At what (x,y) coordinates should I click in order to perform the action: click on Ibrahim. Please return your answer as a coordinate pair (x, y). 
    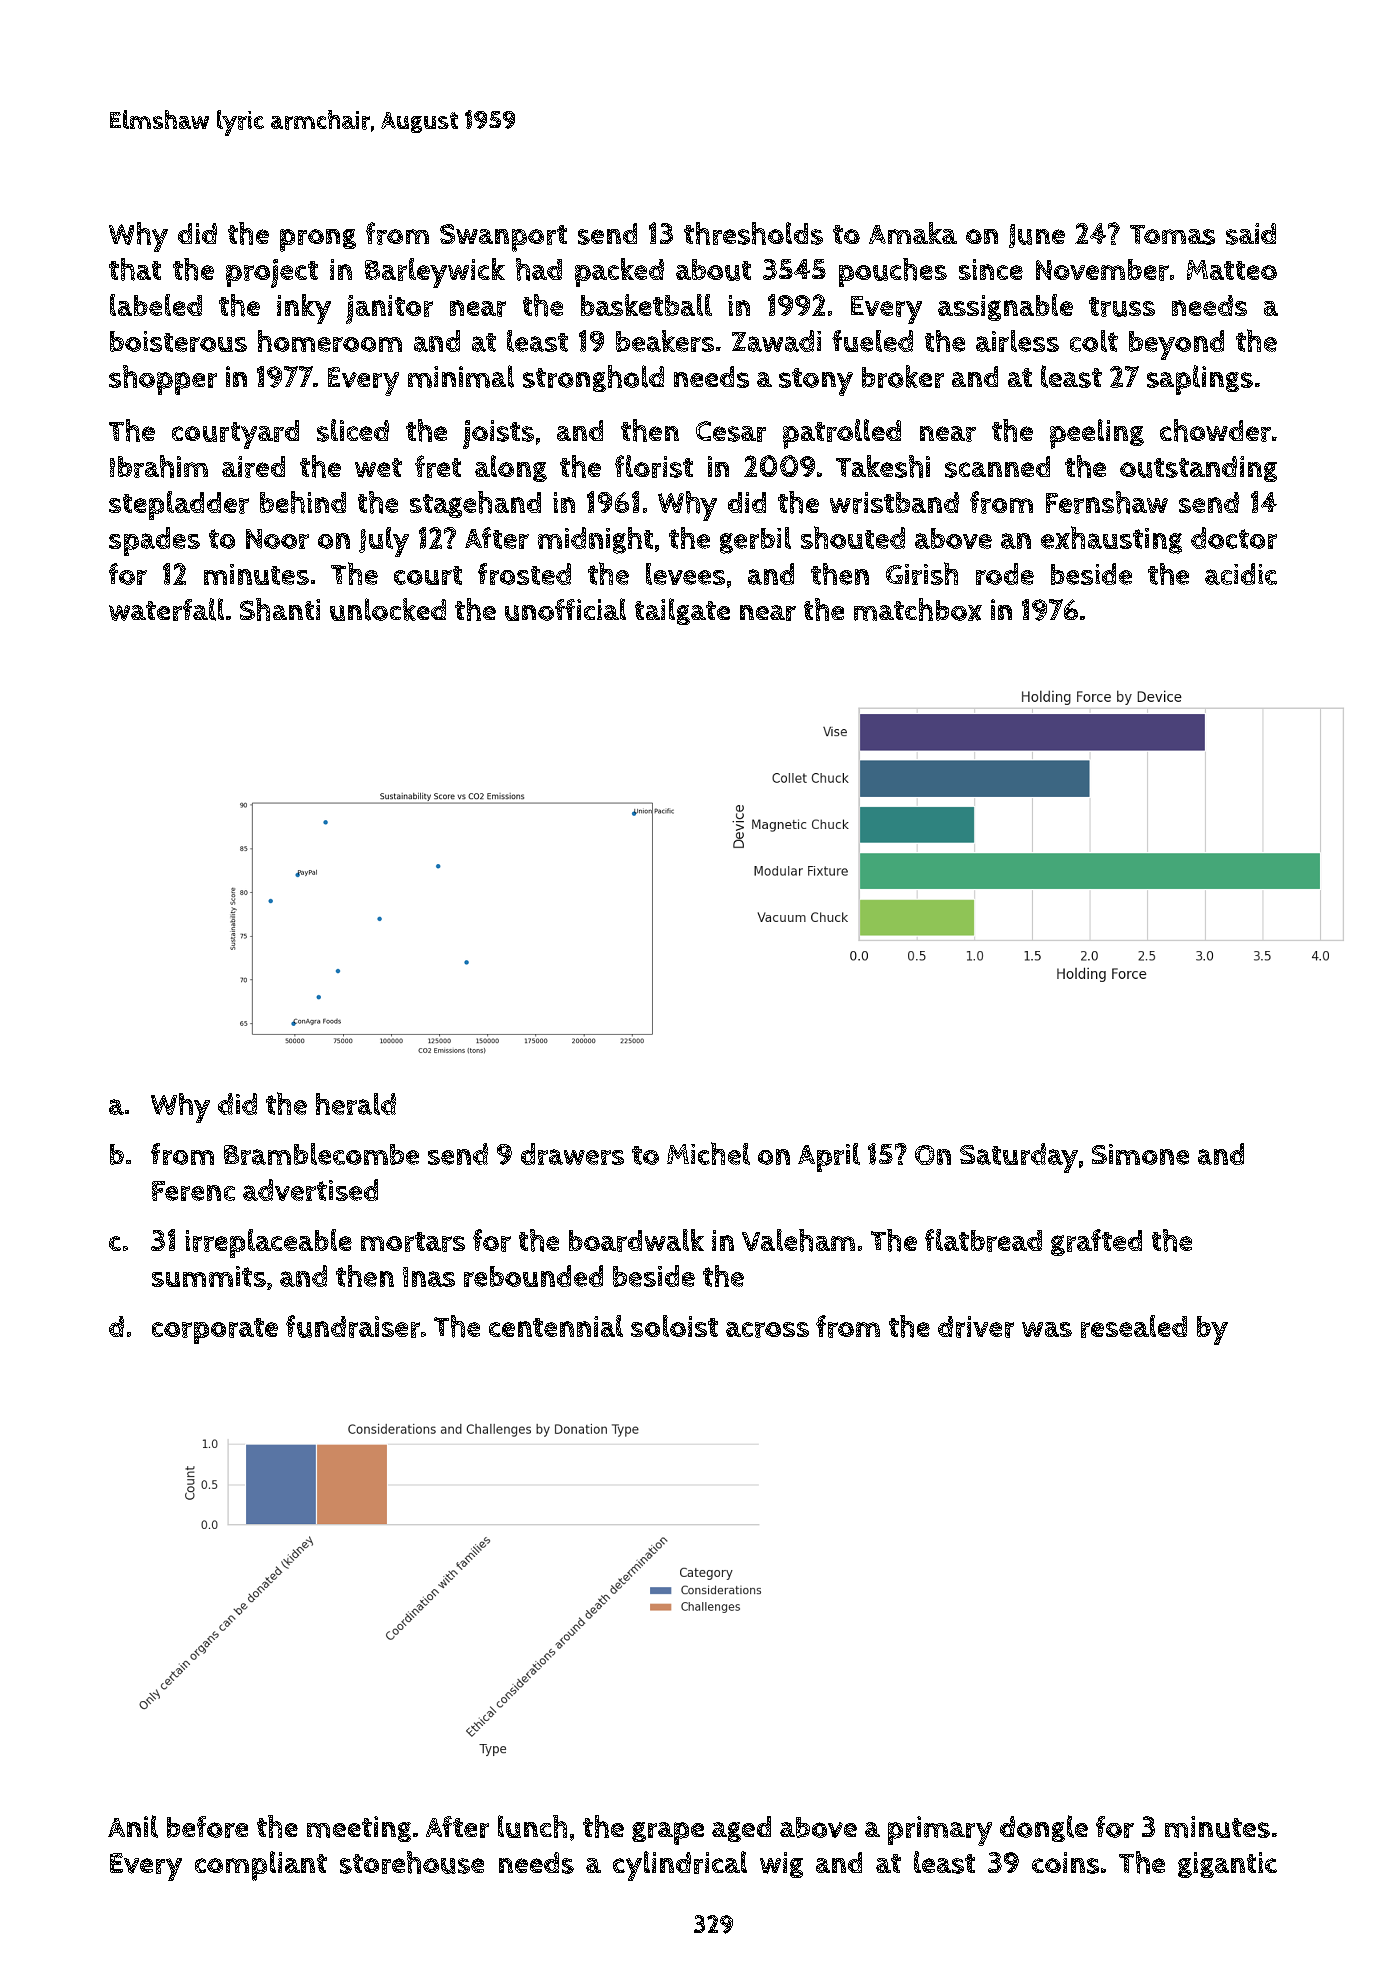
    Looking at the image, I should click on (159, 466).
